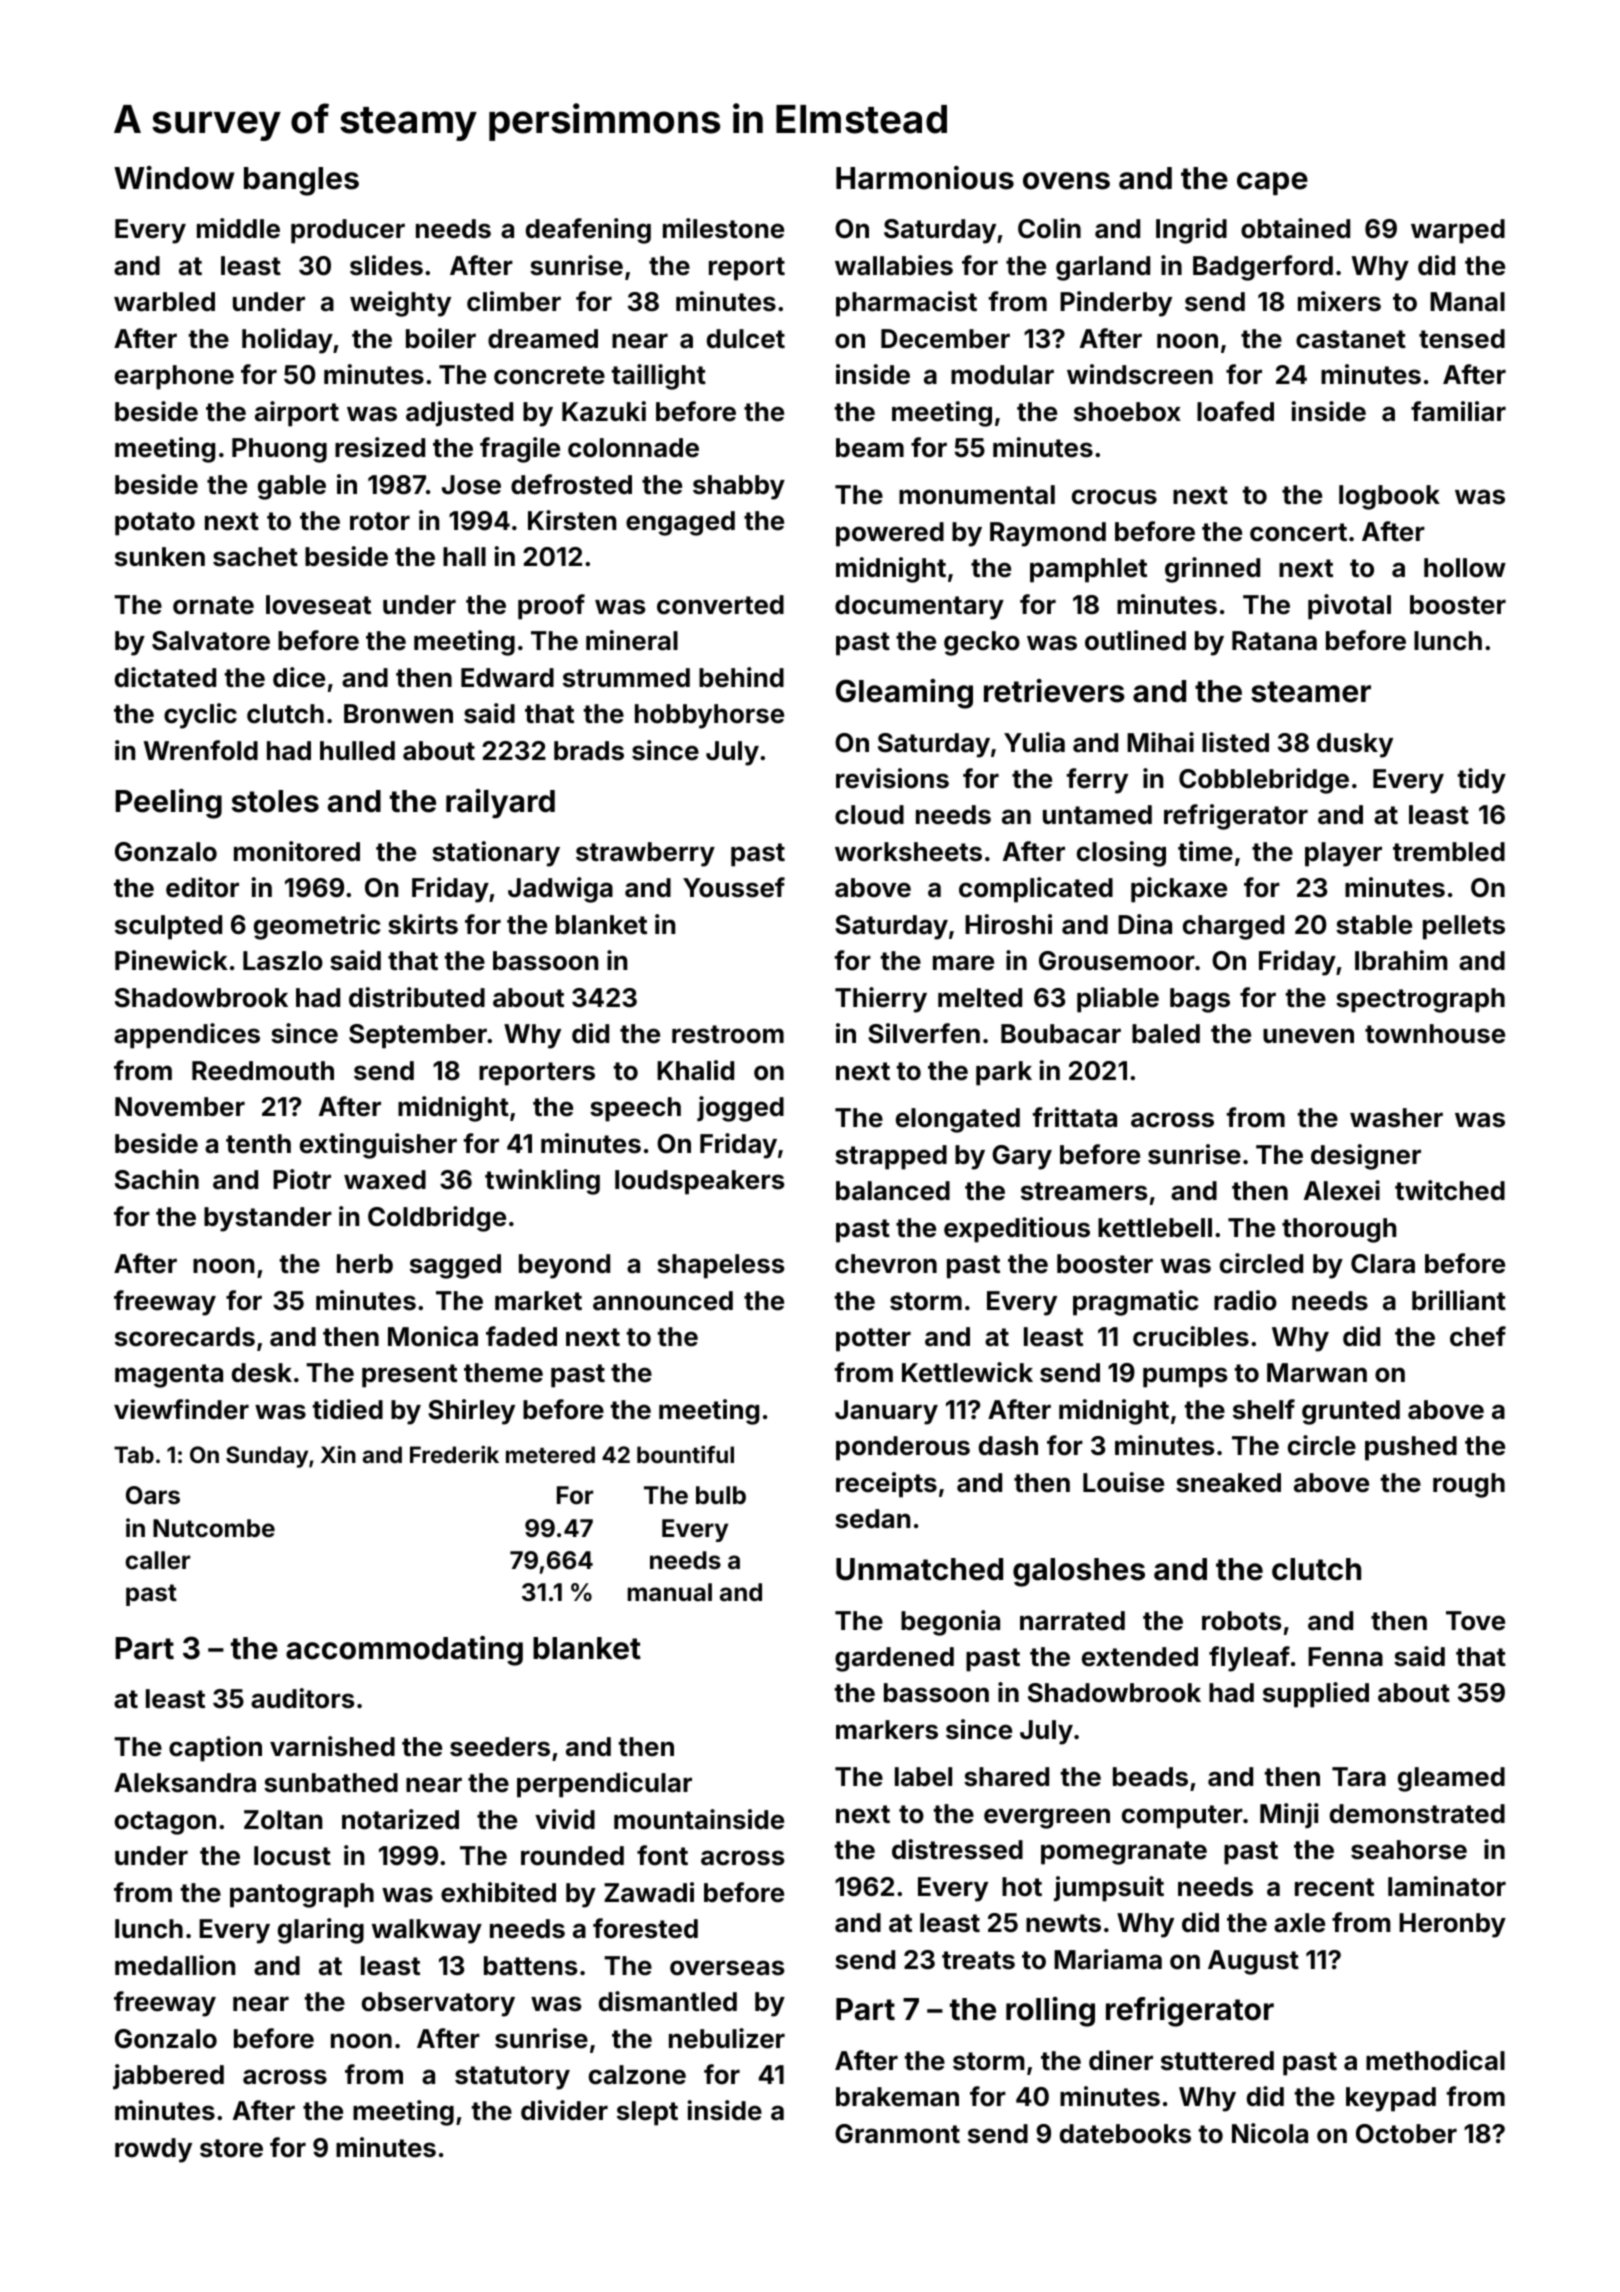  I want to click on Clara, so click(1383, 1264).
